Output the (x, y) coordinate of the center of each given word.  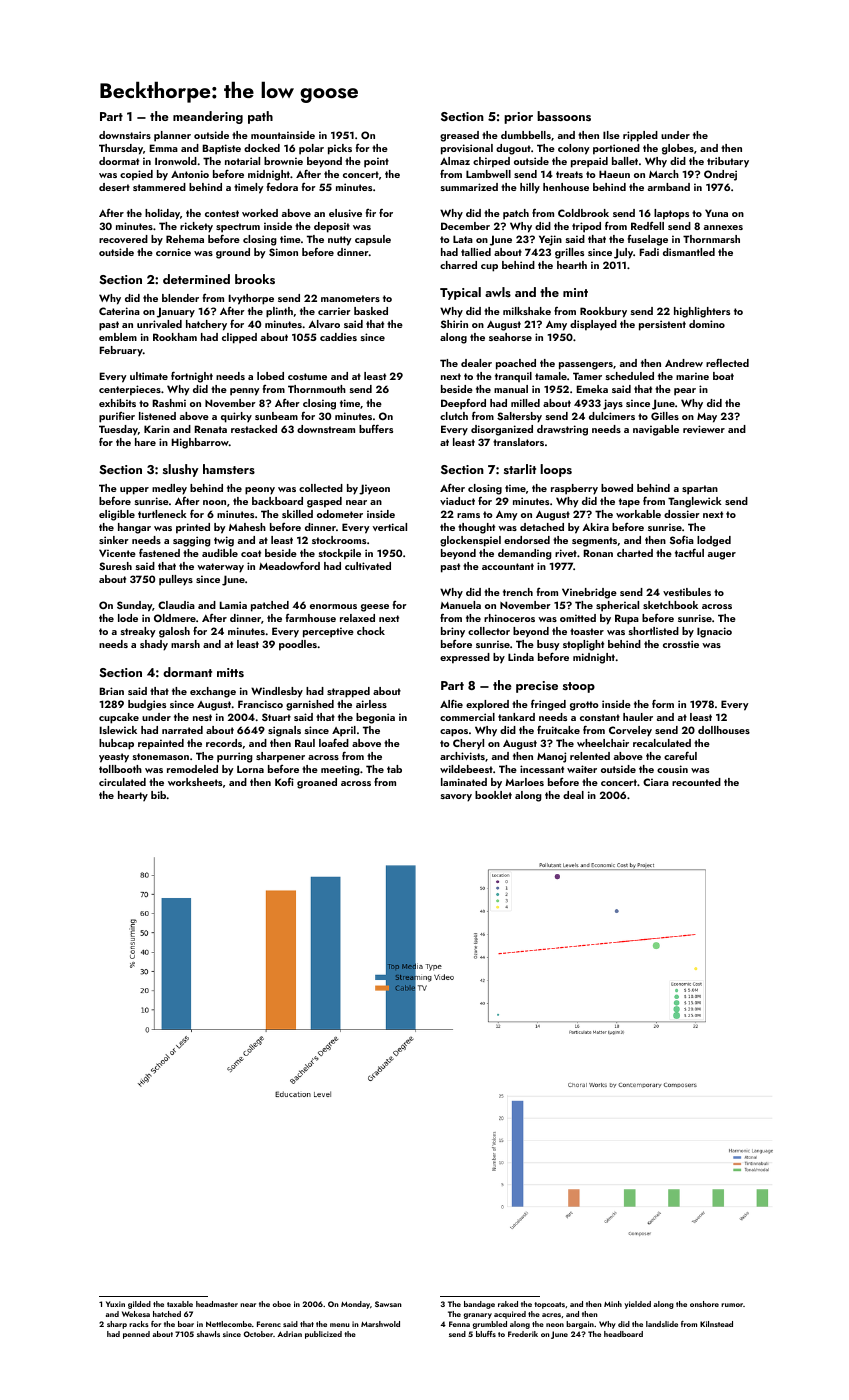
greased (459, 136)
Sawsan (388, 1304)
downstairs (125, 135)
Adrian (289, 1334)
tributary (728, 162)
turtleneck (162, 514)
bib (158, 795)
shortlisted (654, 631)
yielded (637, 1305)
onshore (704, 1304)
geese (375, 608)
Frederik (523, 1334)
